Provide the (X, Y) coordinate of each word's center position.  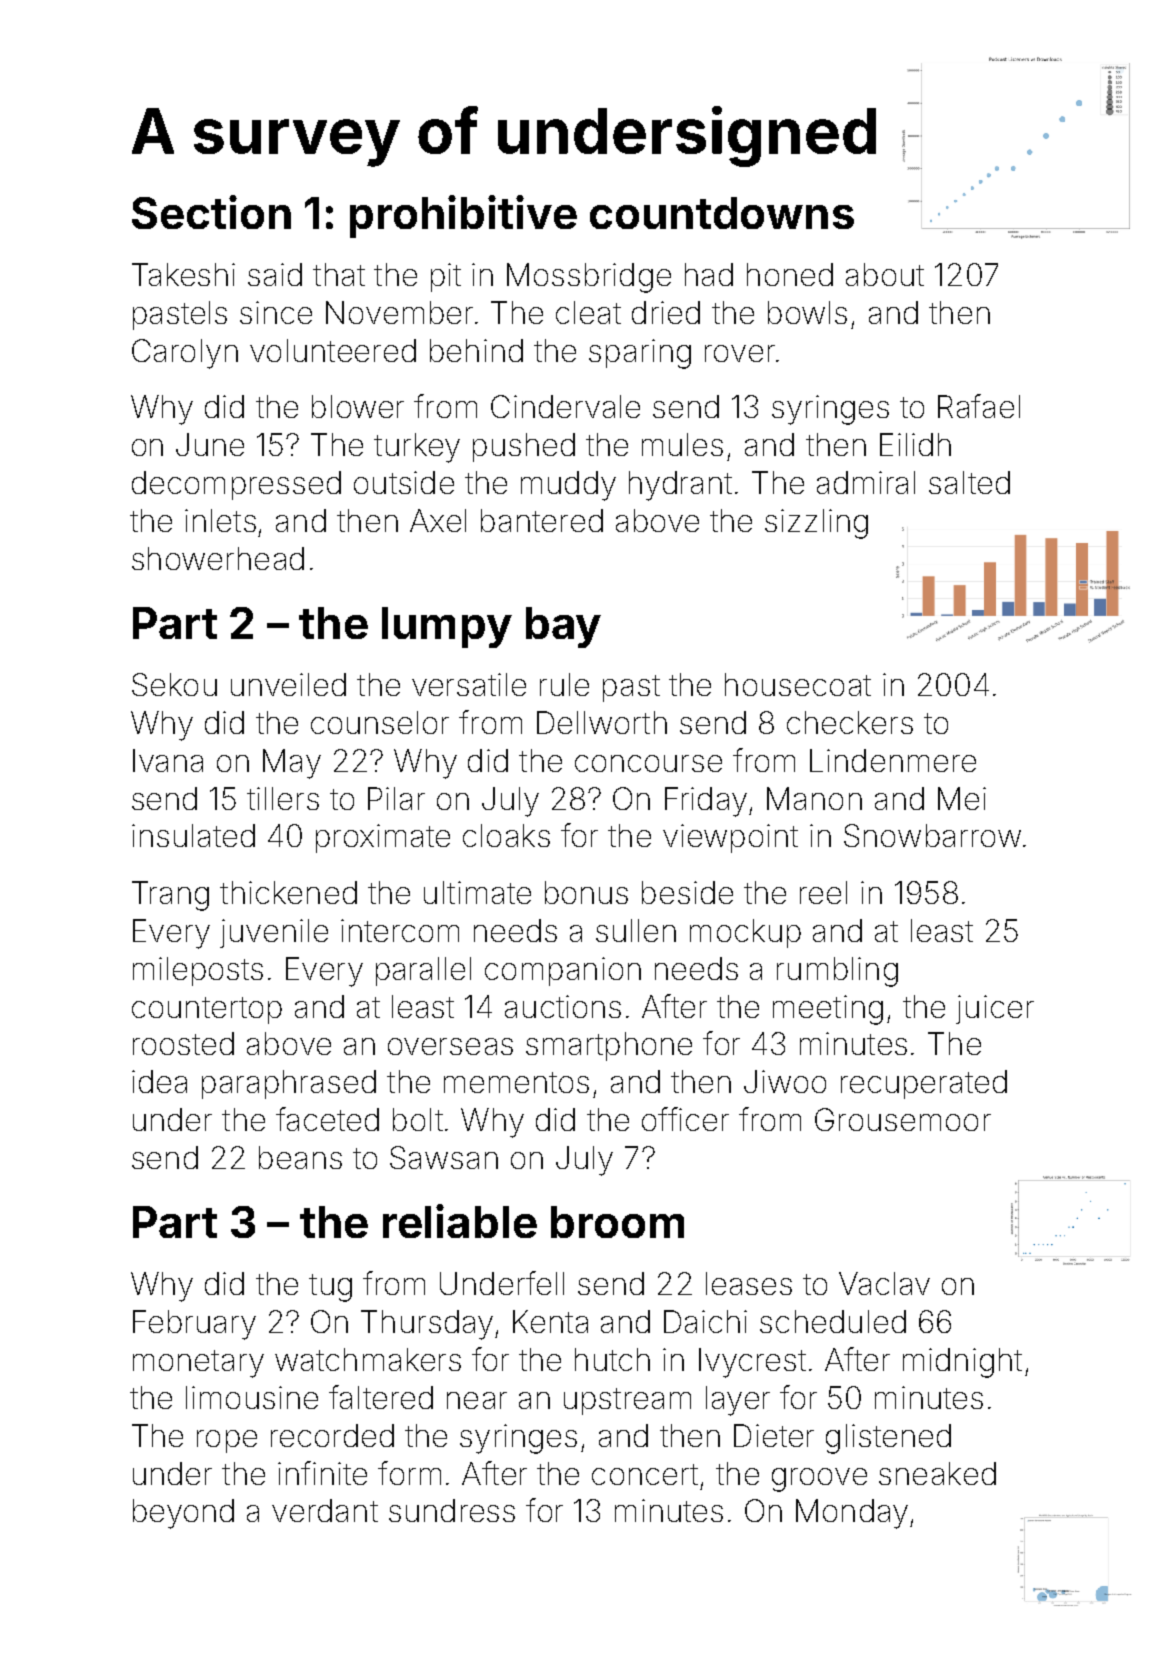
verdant (325, 1510)
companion (563, 971)
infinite (322, 1473)
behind (476, 350)
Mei (962, 798)
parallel (423, 971)
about (885, 274)
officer (685, 1119)
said (275, 274)
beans (300, 1157)
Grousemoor (903, 1119)
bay (563, 627)
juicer (995, 1009)
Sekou (174, 684)
